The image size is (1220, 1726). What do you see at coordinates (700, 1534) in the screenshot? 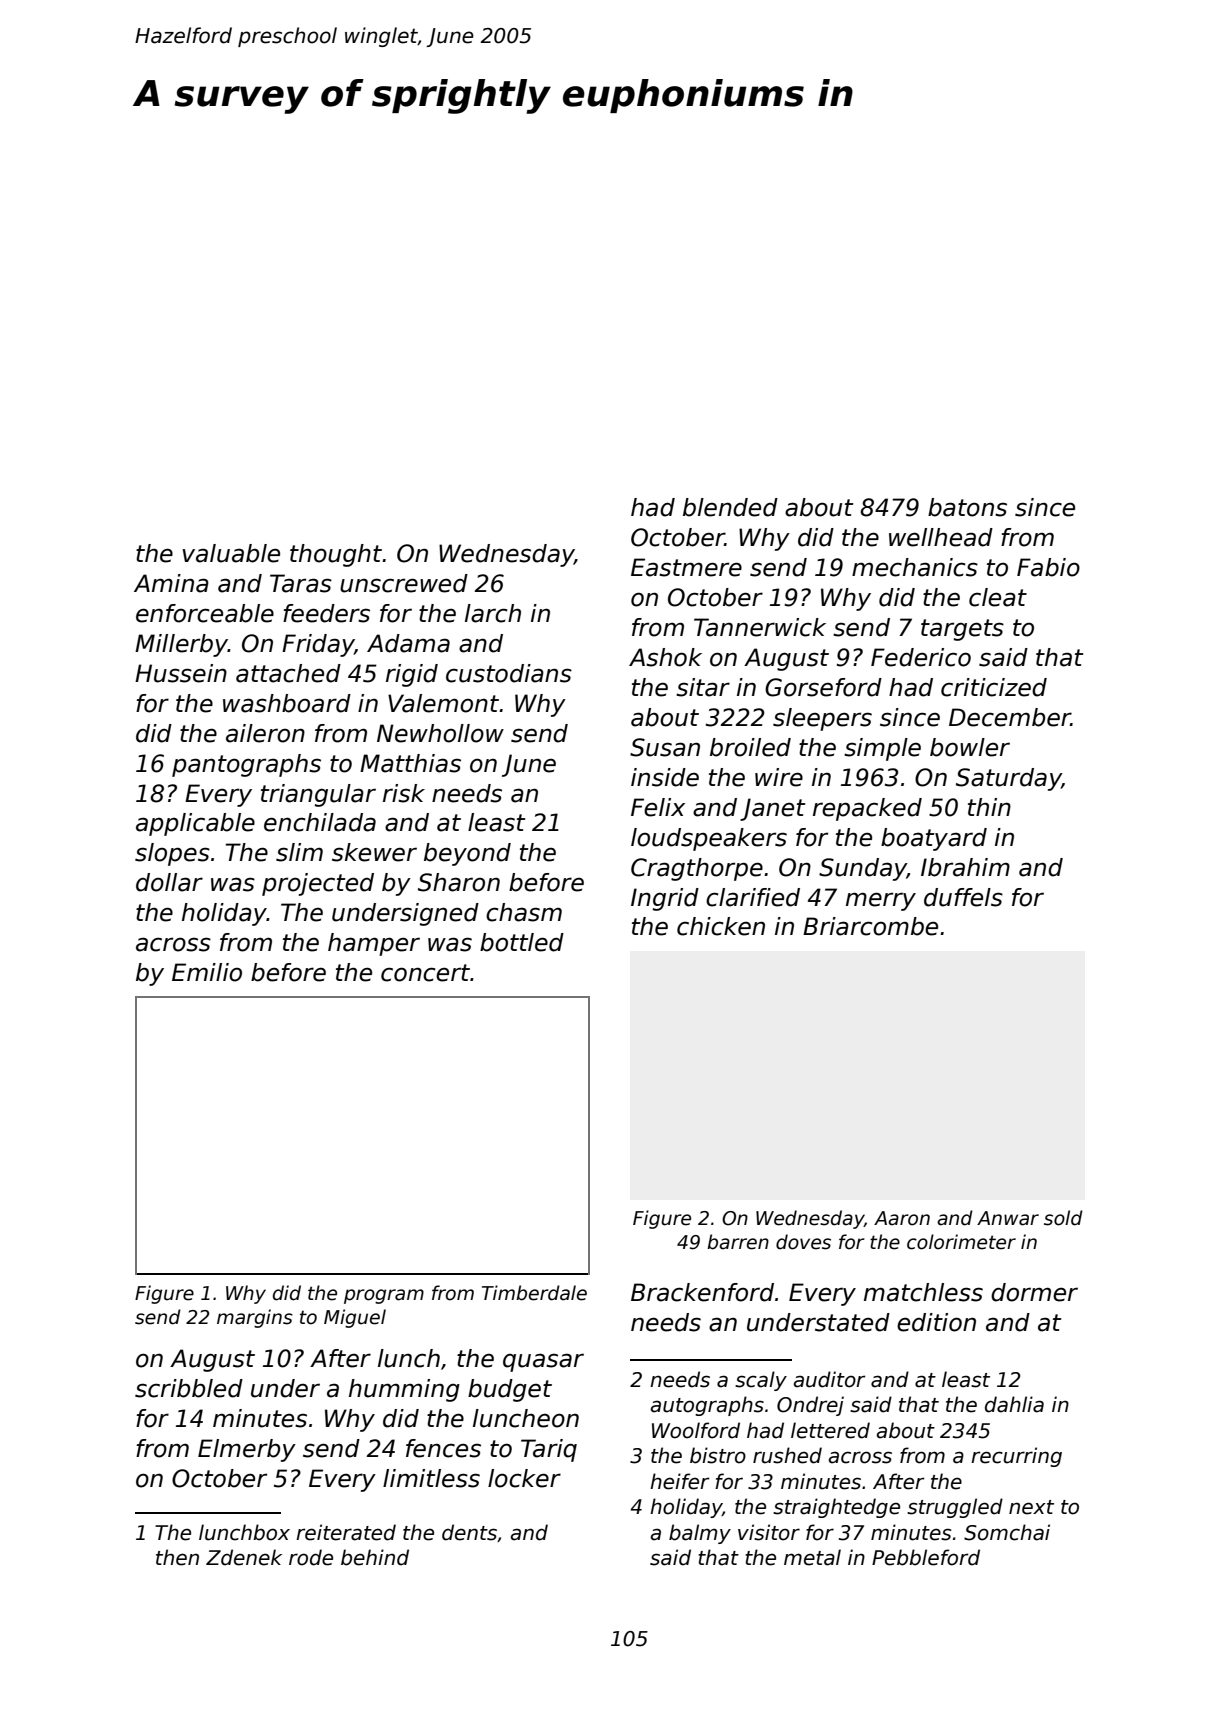
I see `balmy` at bounding box center [700, 1534].
